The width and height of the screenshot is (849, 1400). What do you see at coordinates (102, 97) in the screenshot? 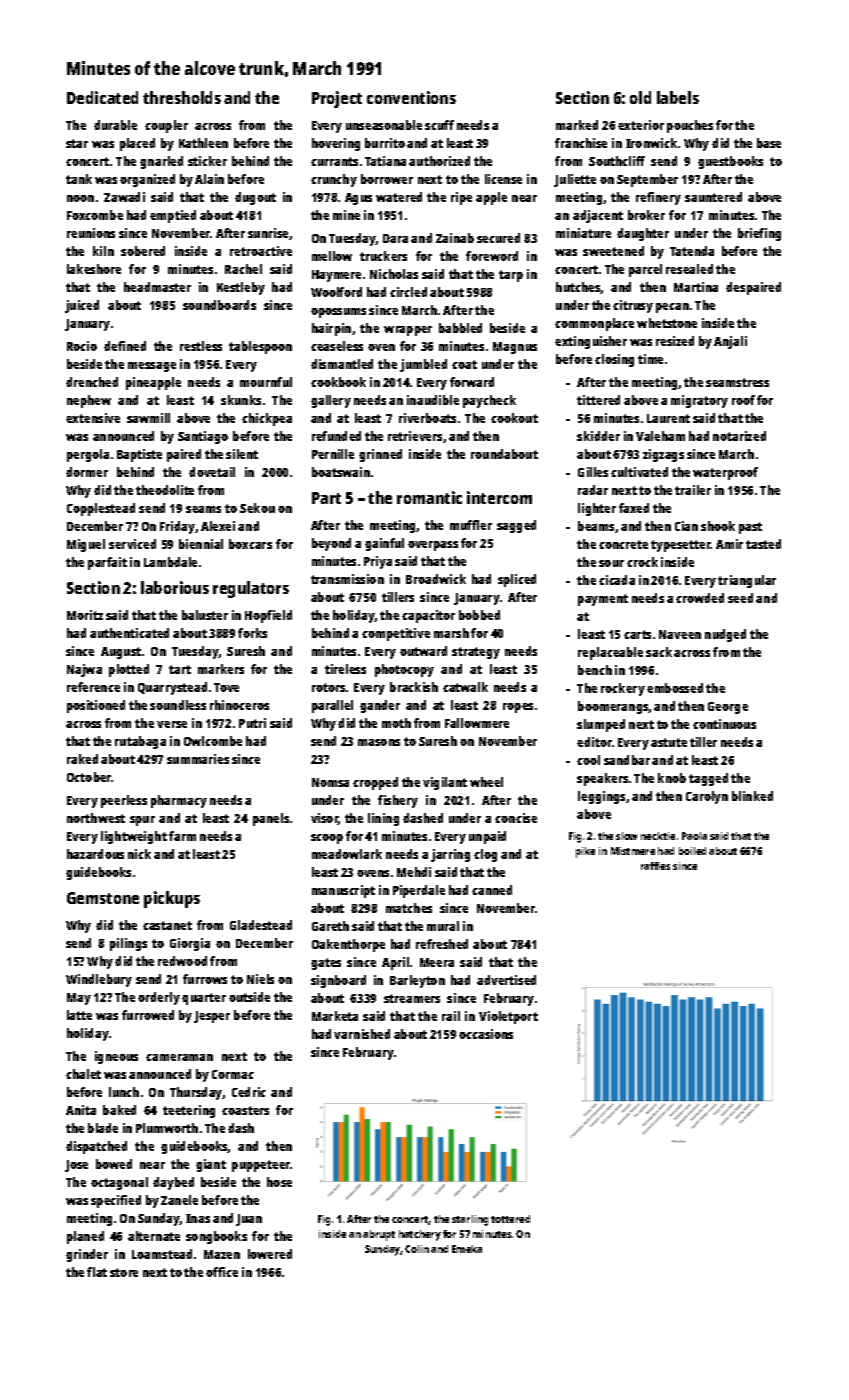
I see `Dedicated` at bounding box center [102, 97].
